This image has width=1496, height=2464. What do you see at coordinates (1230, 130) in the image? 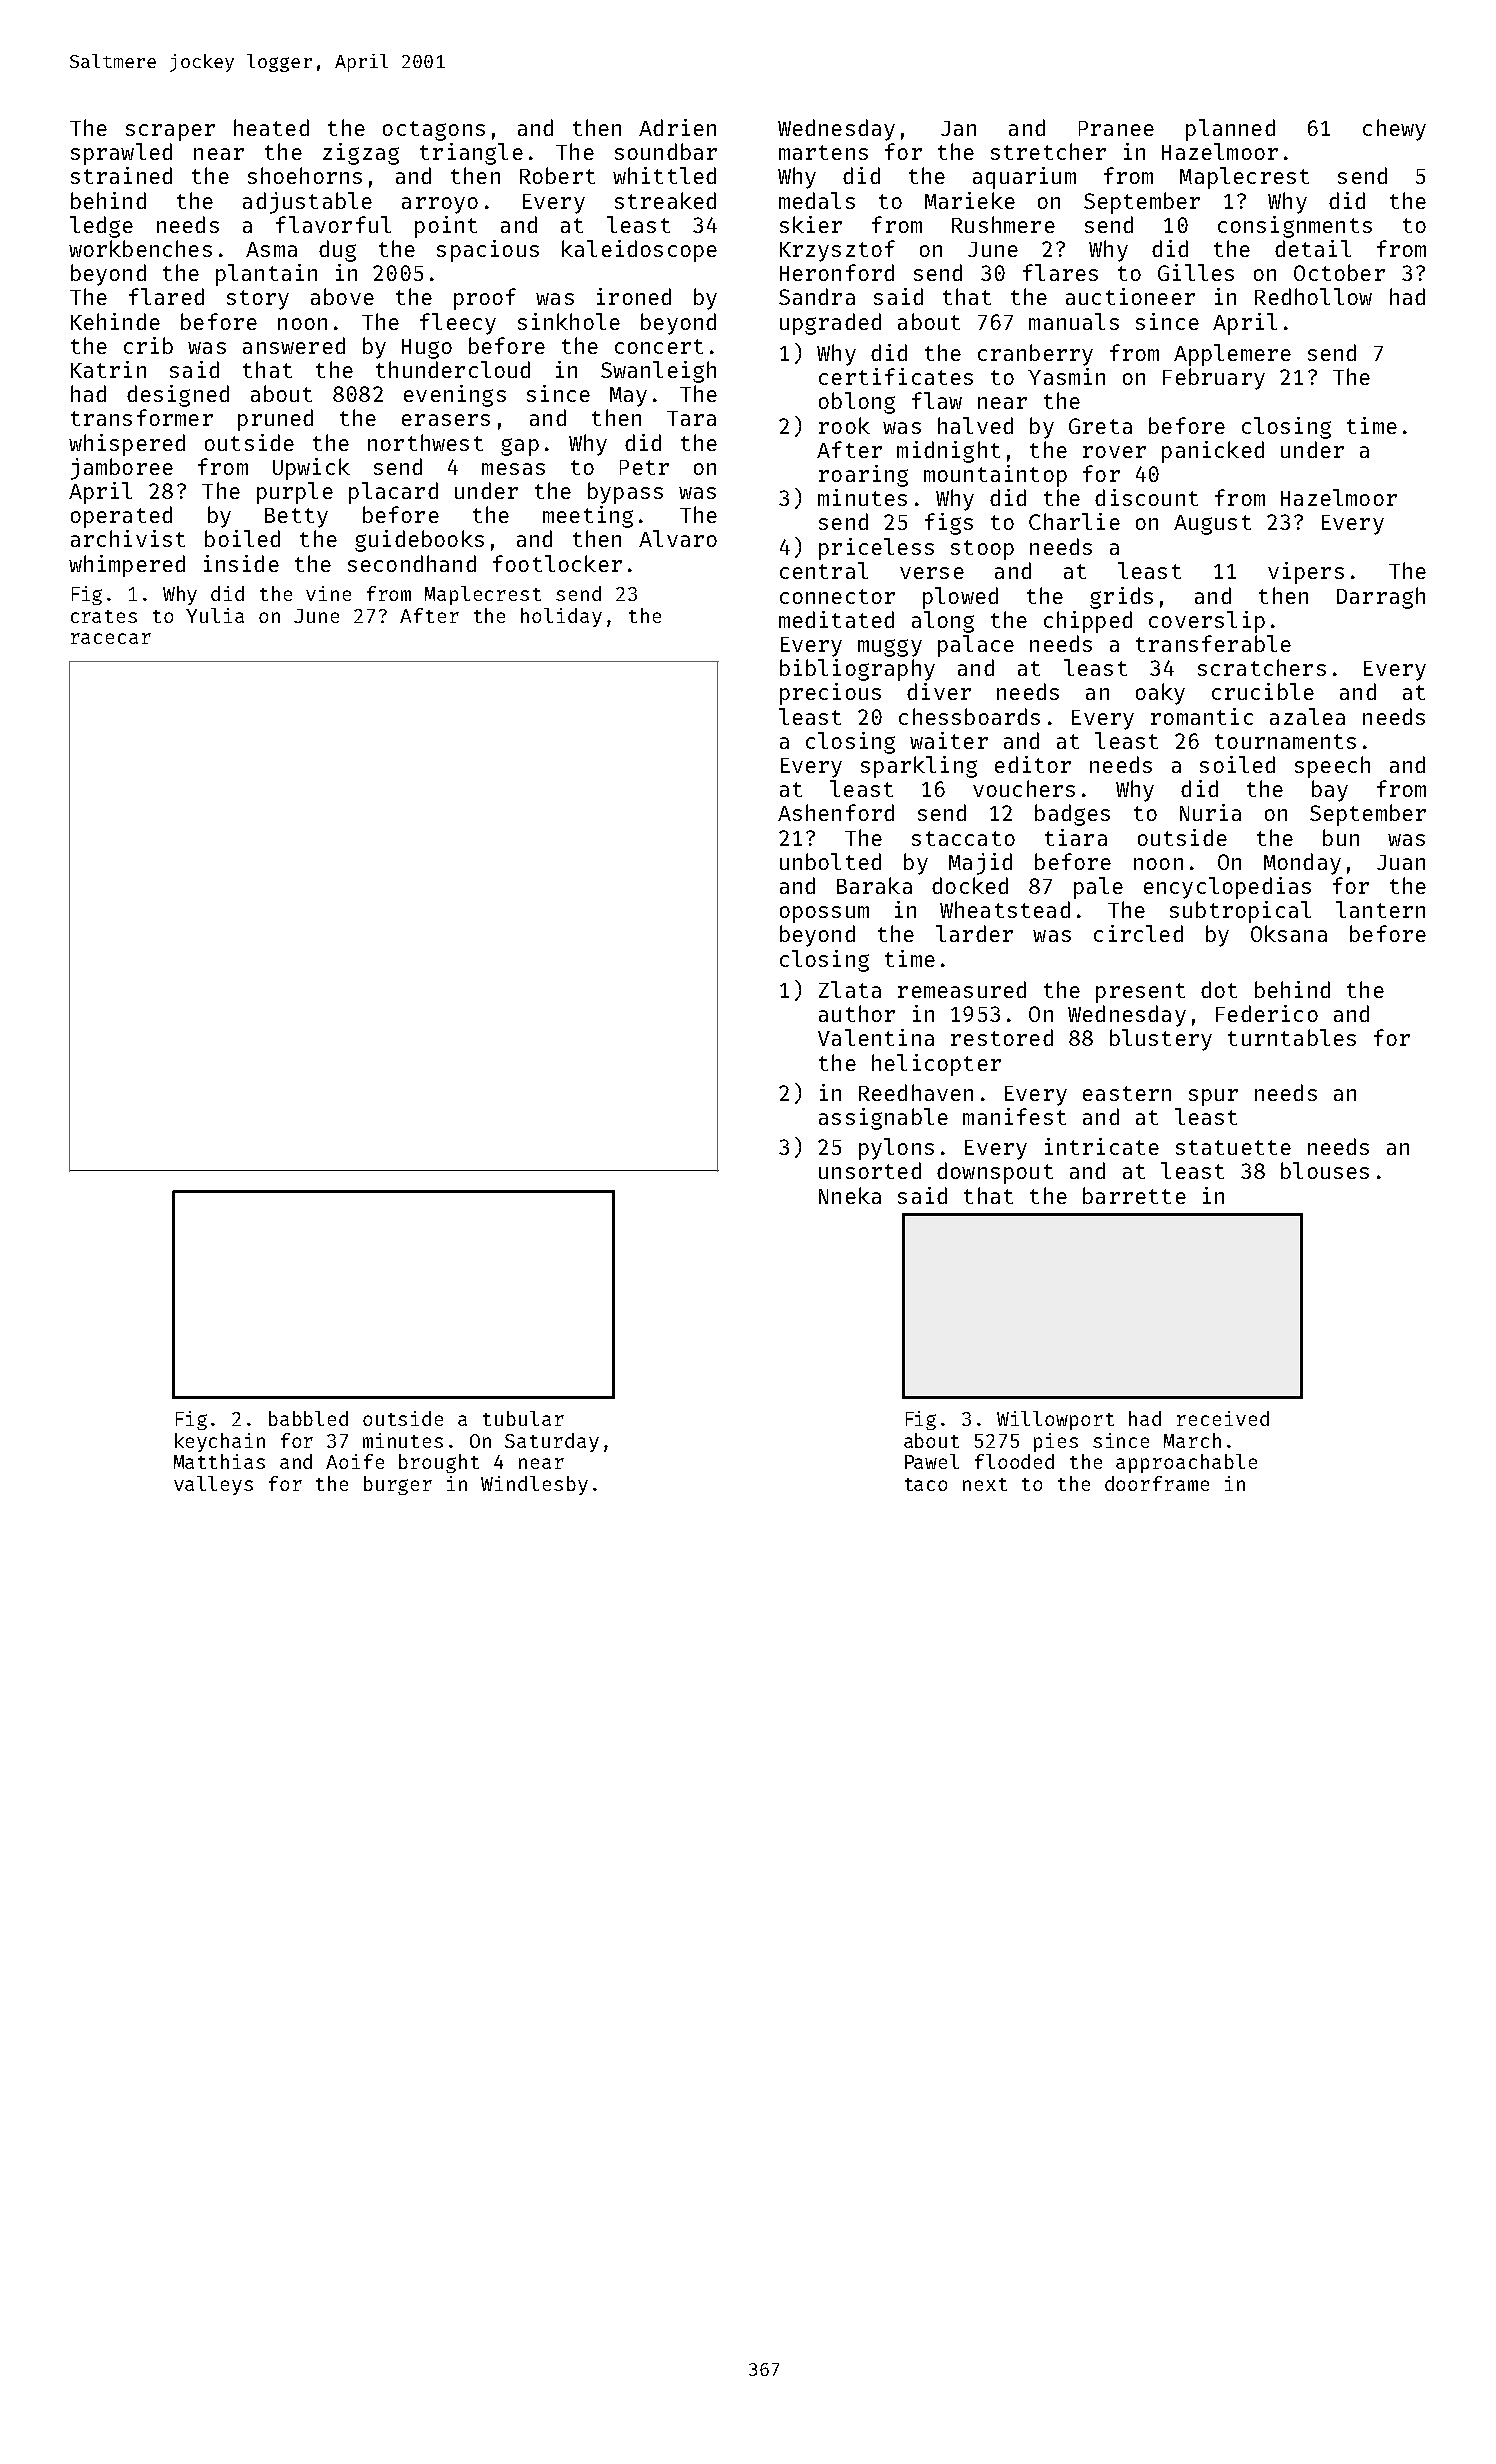
I see `planned` at bounding box center [1230, 130].
